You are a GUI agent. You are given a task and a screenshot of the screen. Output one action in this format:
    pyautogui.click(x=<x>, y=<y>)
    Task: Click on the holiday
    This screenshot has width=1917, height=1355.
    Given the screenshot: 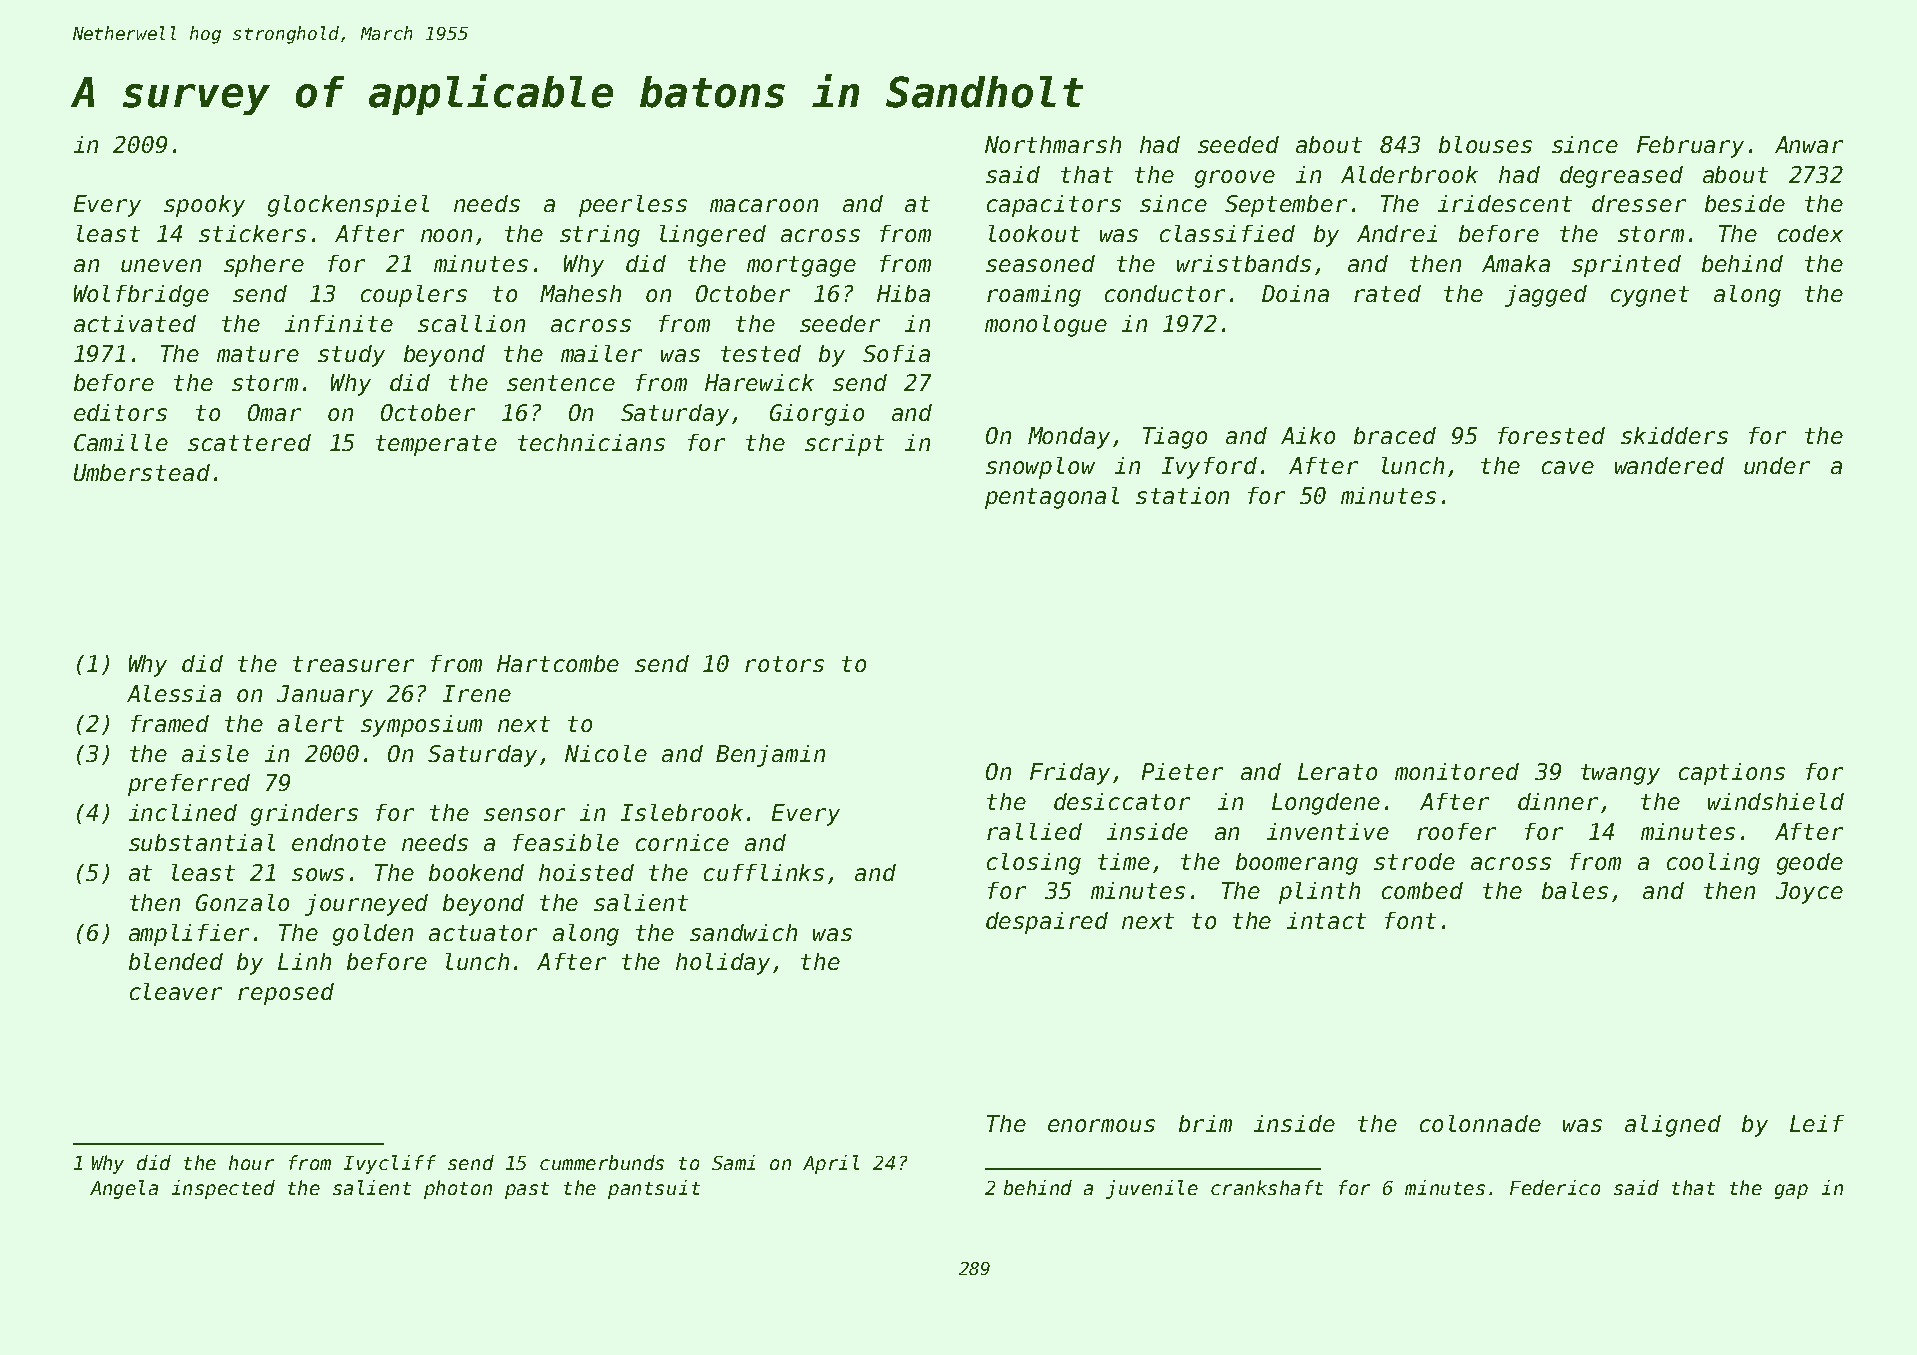 What is the action you would take?
    pyautogui.click(x=723, y=964)
